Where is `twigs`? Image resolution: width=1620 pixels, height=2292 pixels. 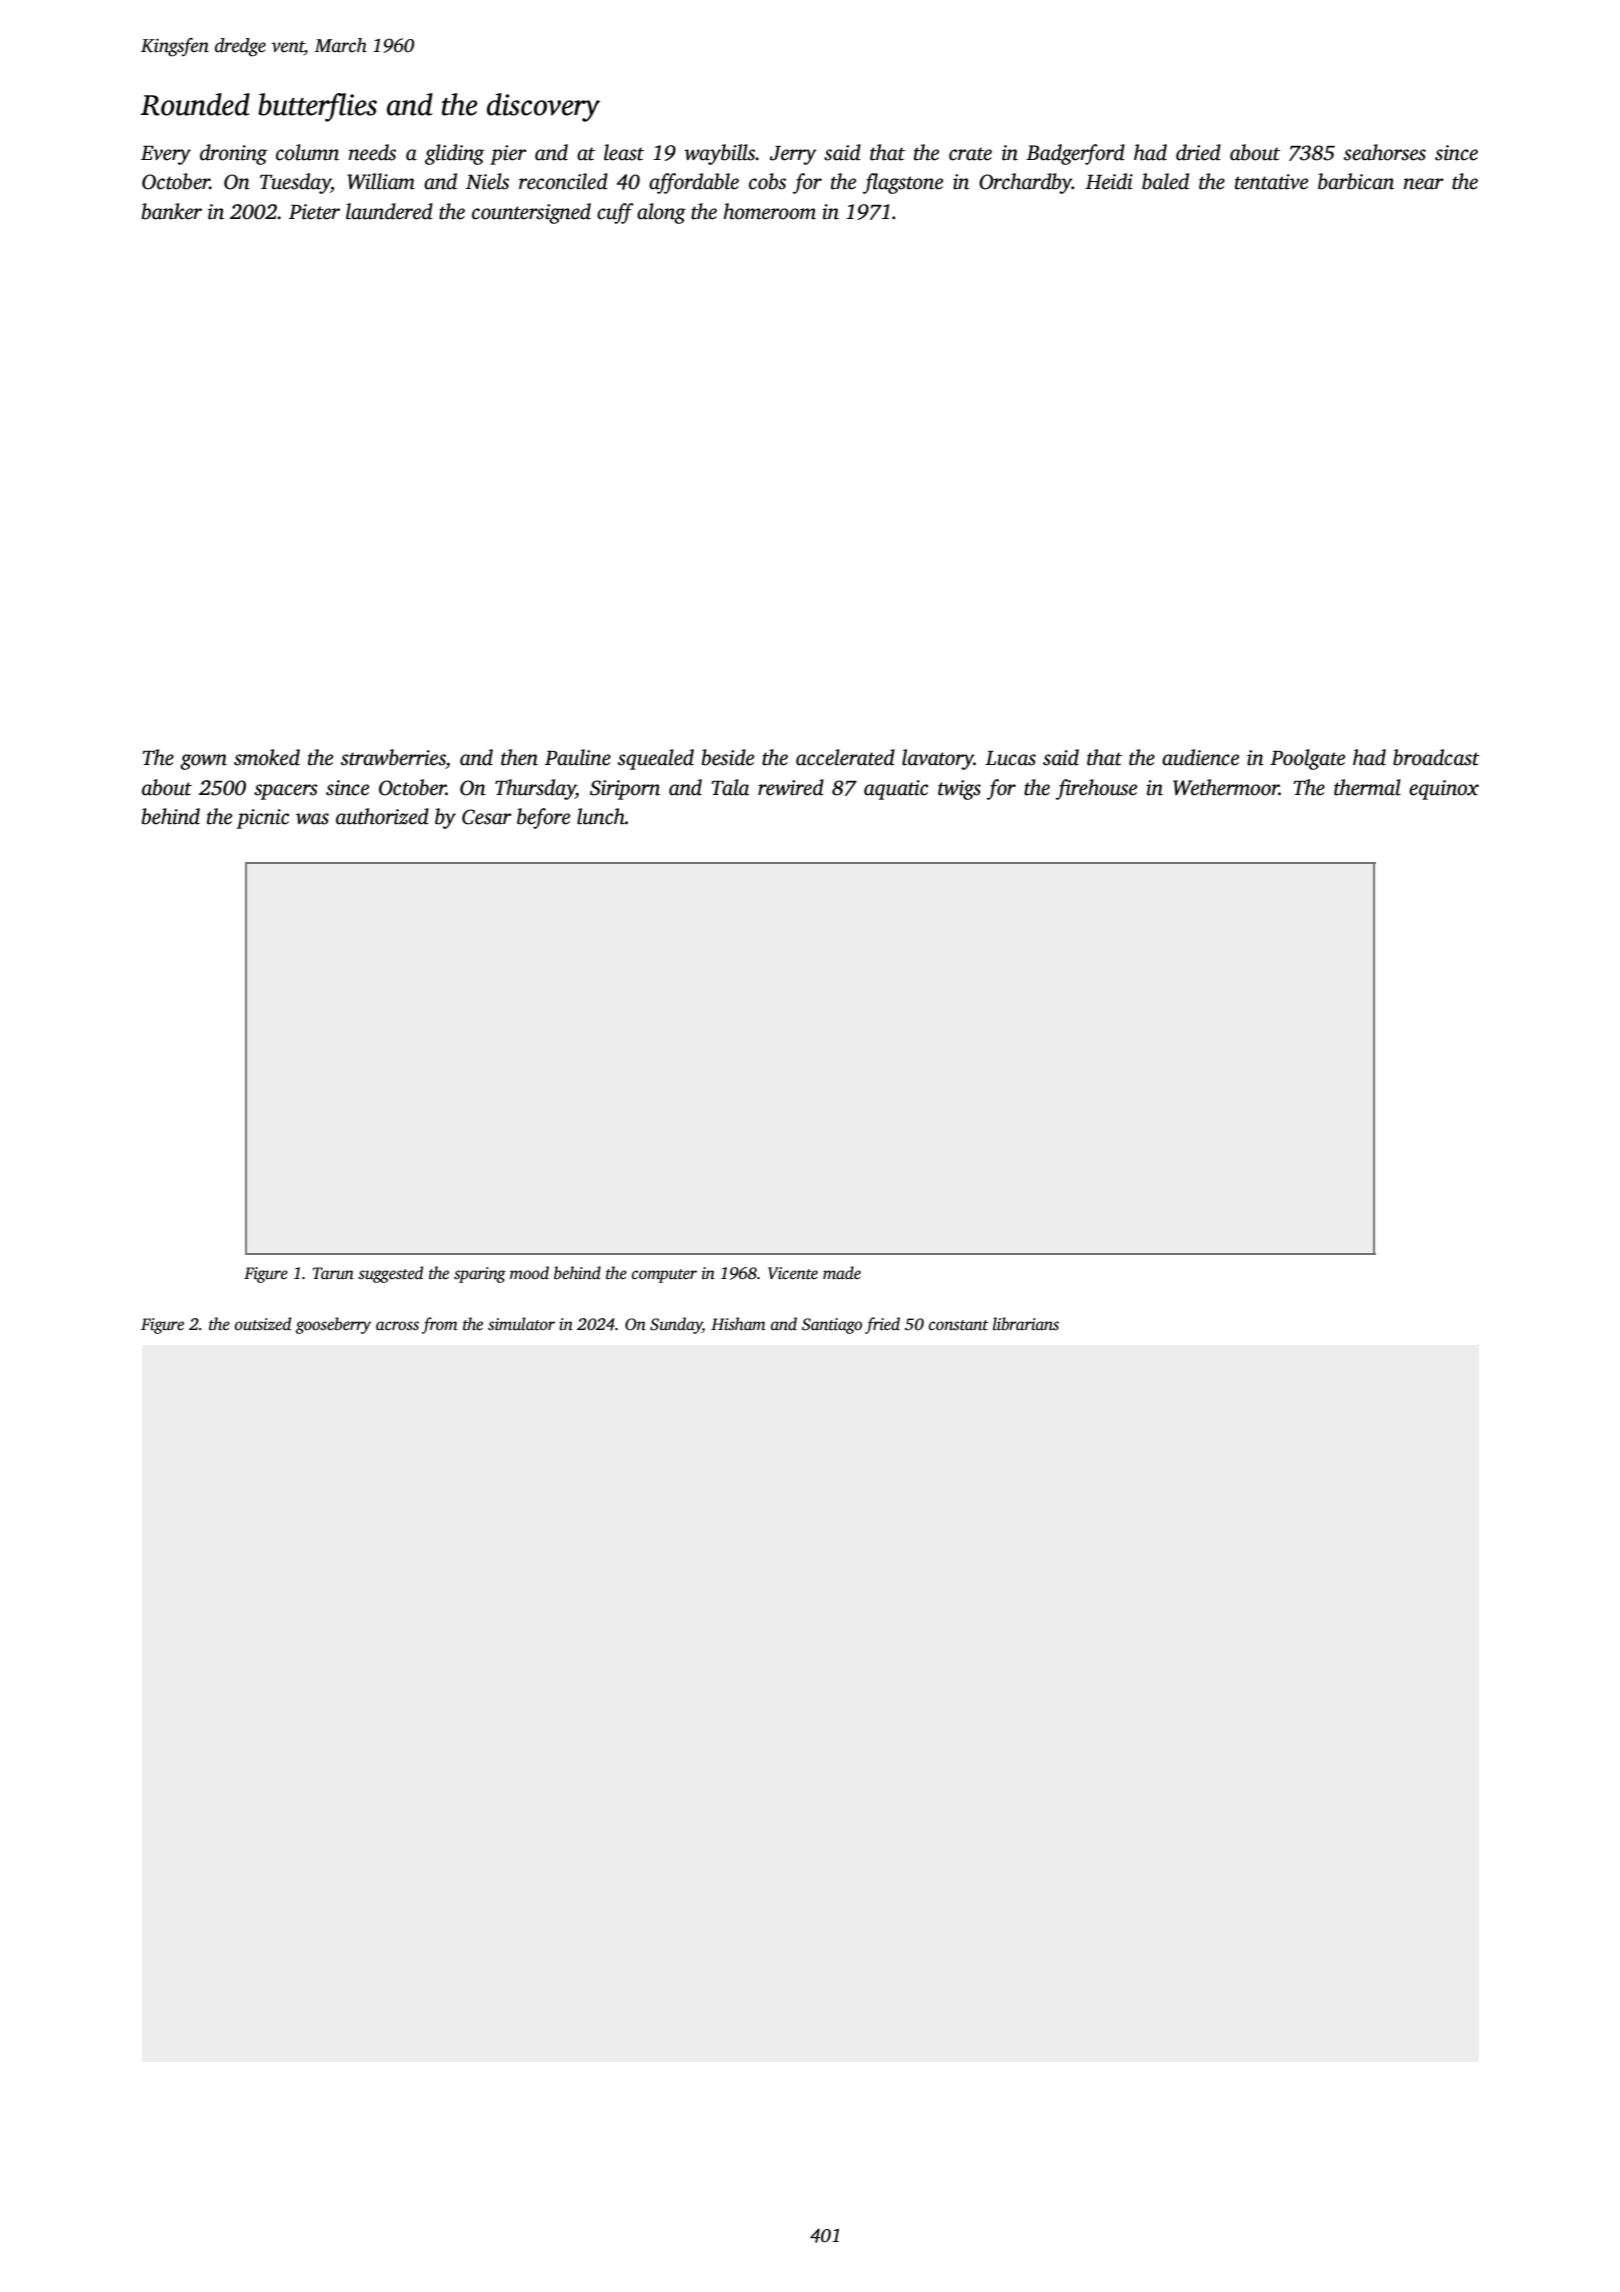
twigs is located at coordinates (959, 790).
